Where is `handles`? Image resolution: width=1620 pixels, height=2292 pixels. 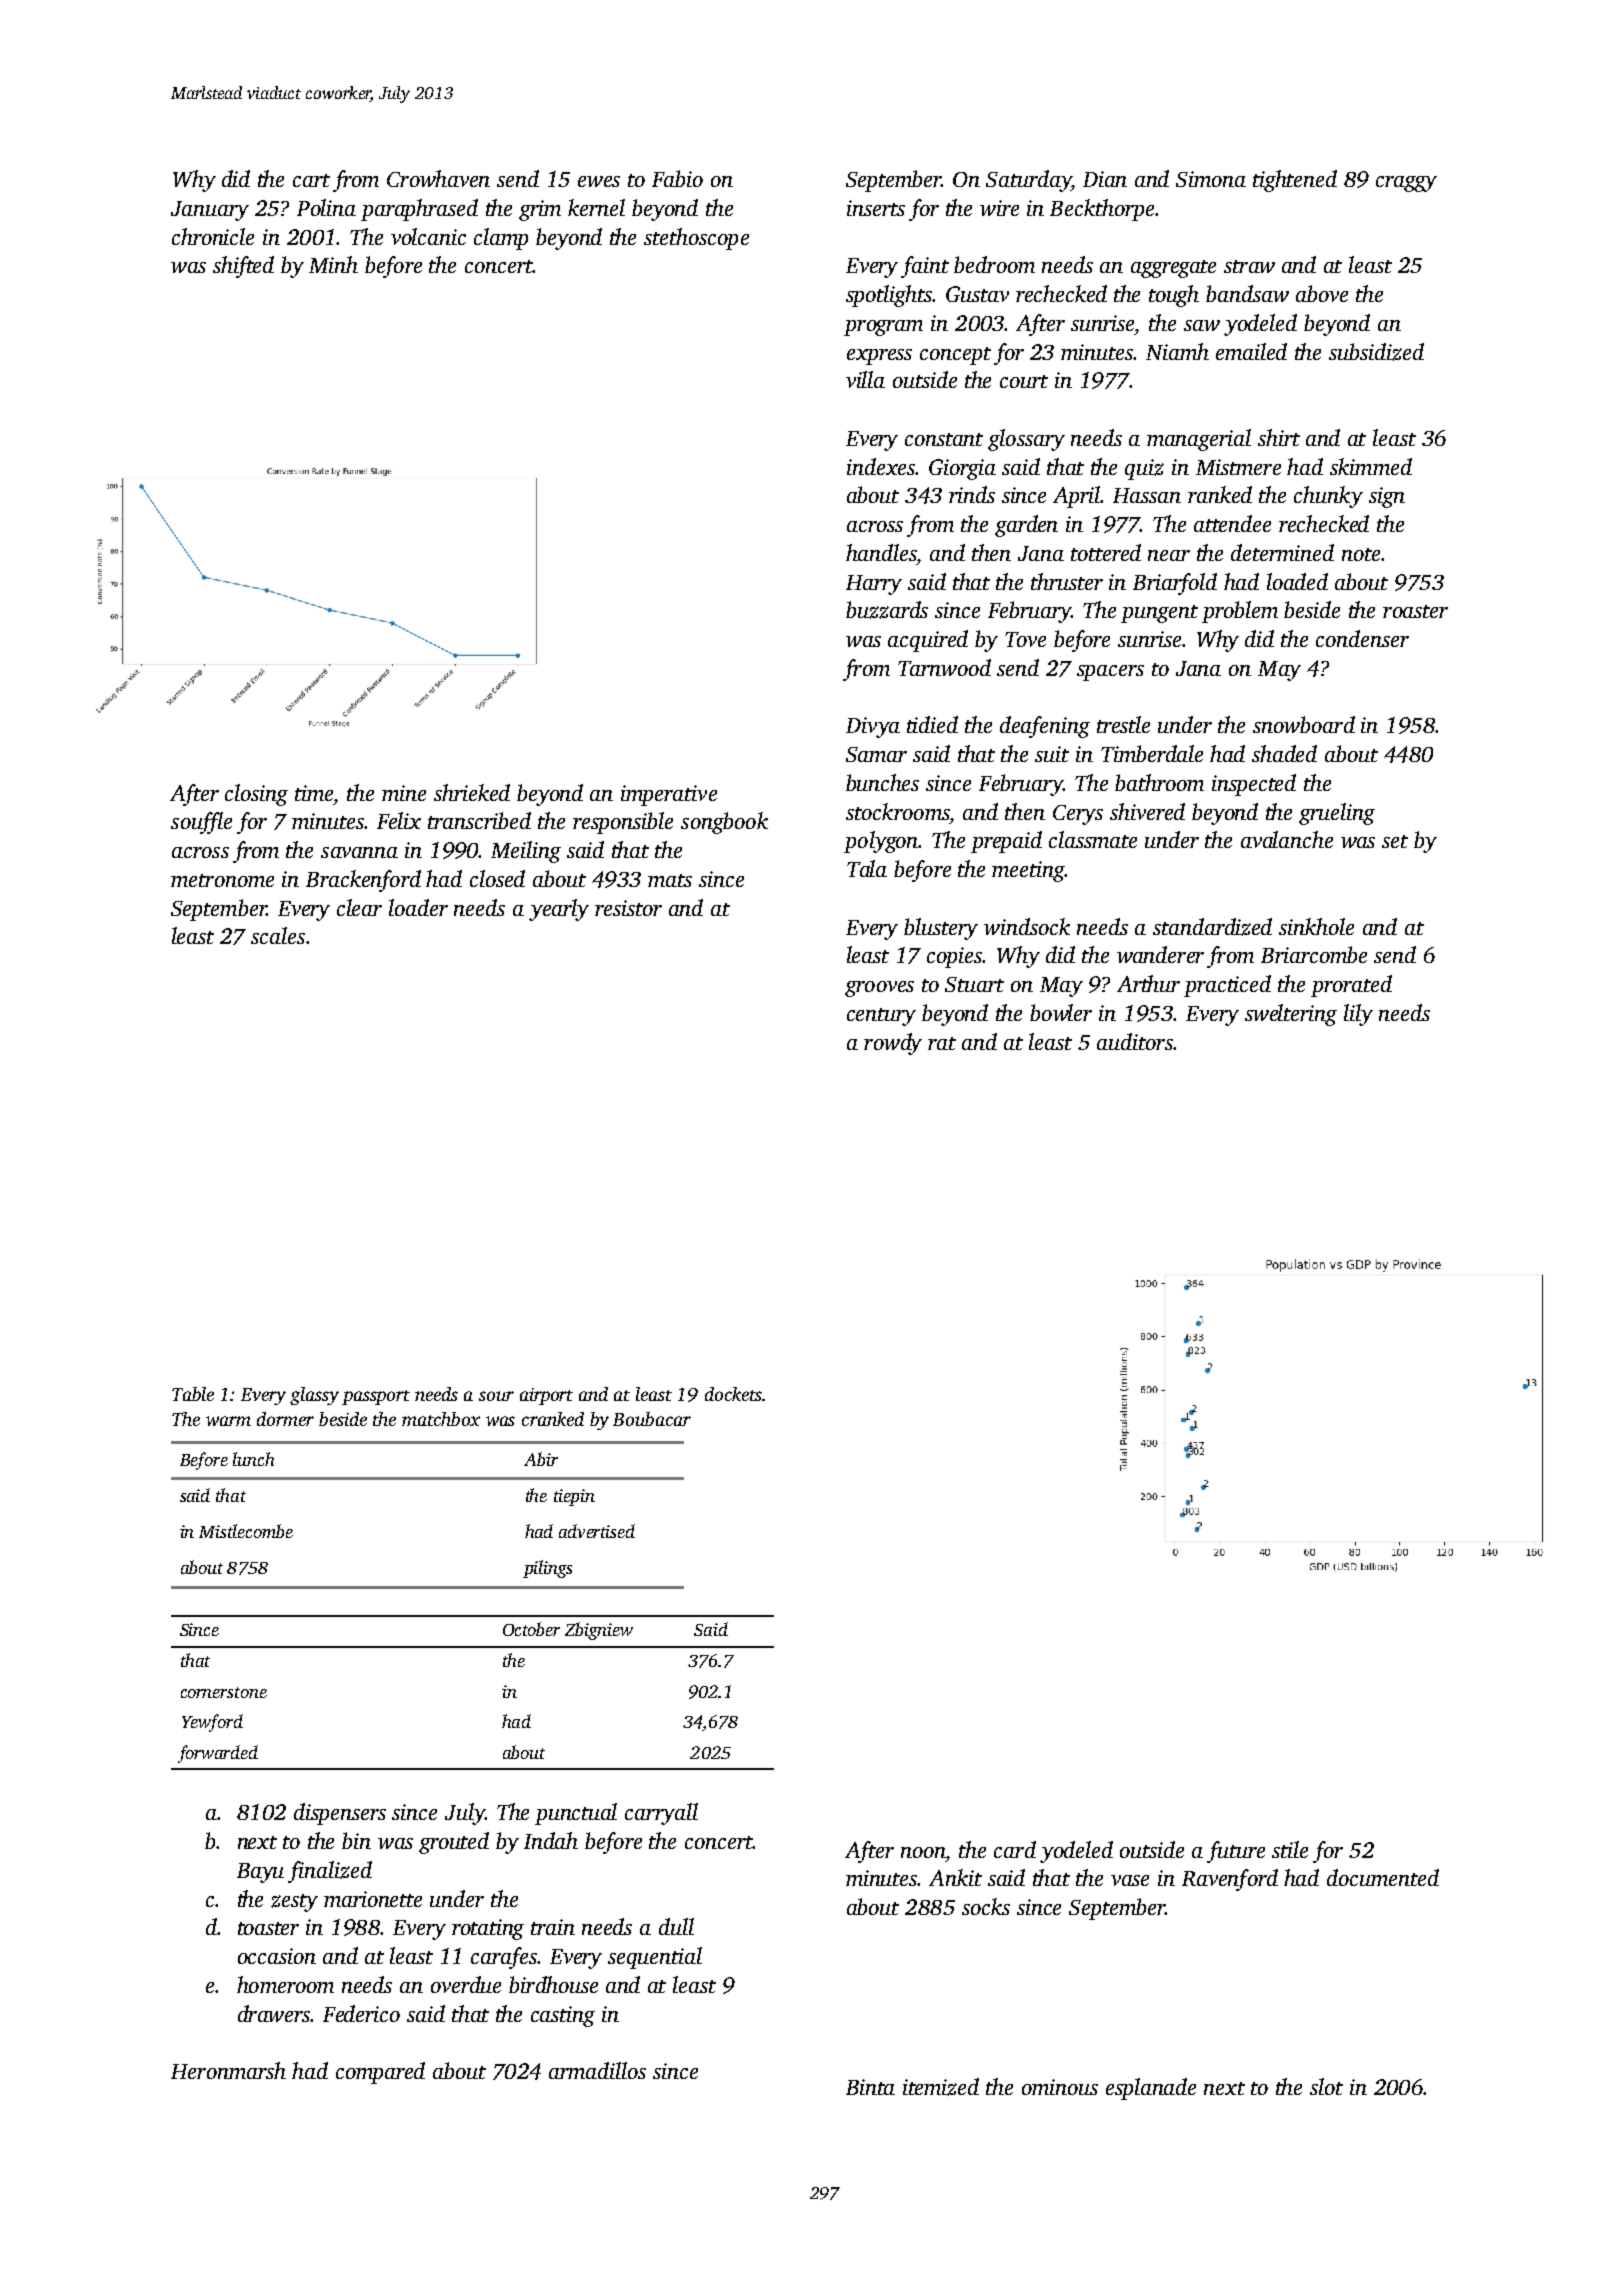
handles is located at coordinates (881, 552).
